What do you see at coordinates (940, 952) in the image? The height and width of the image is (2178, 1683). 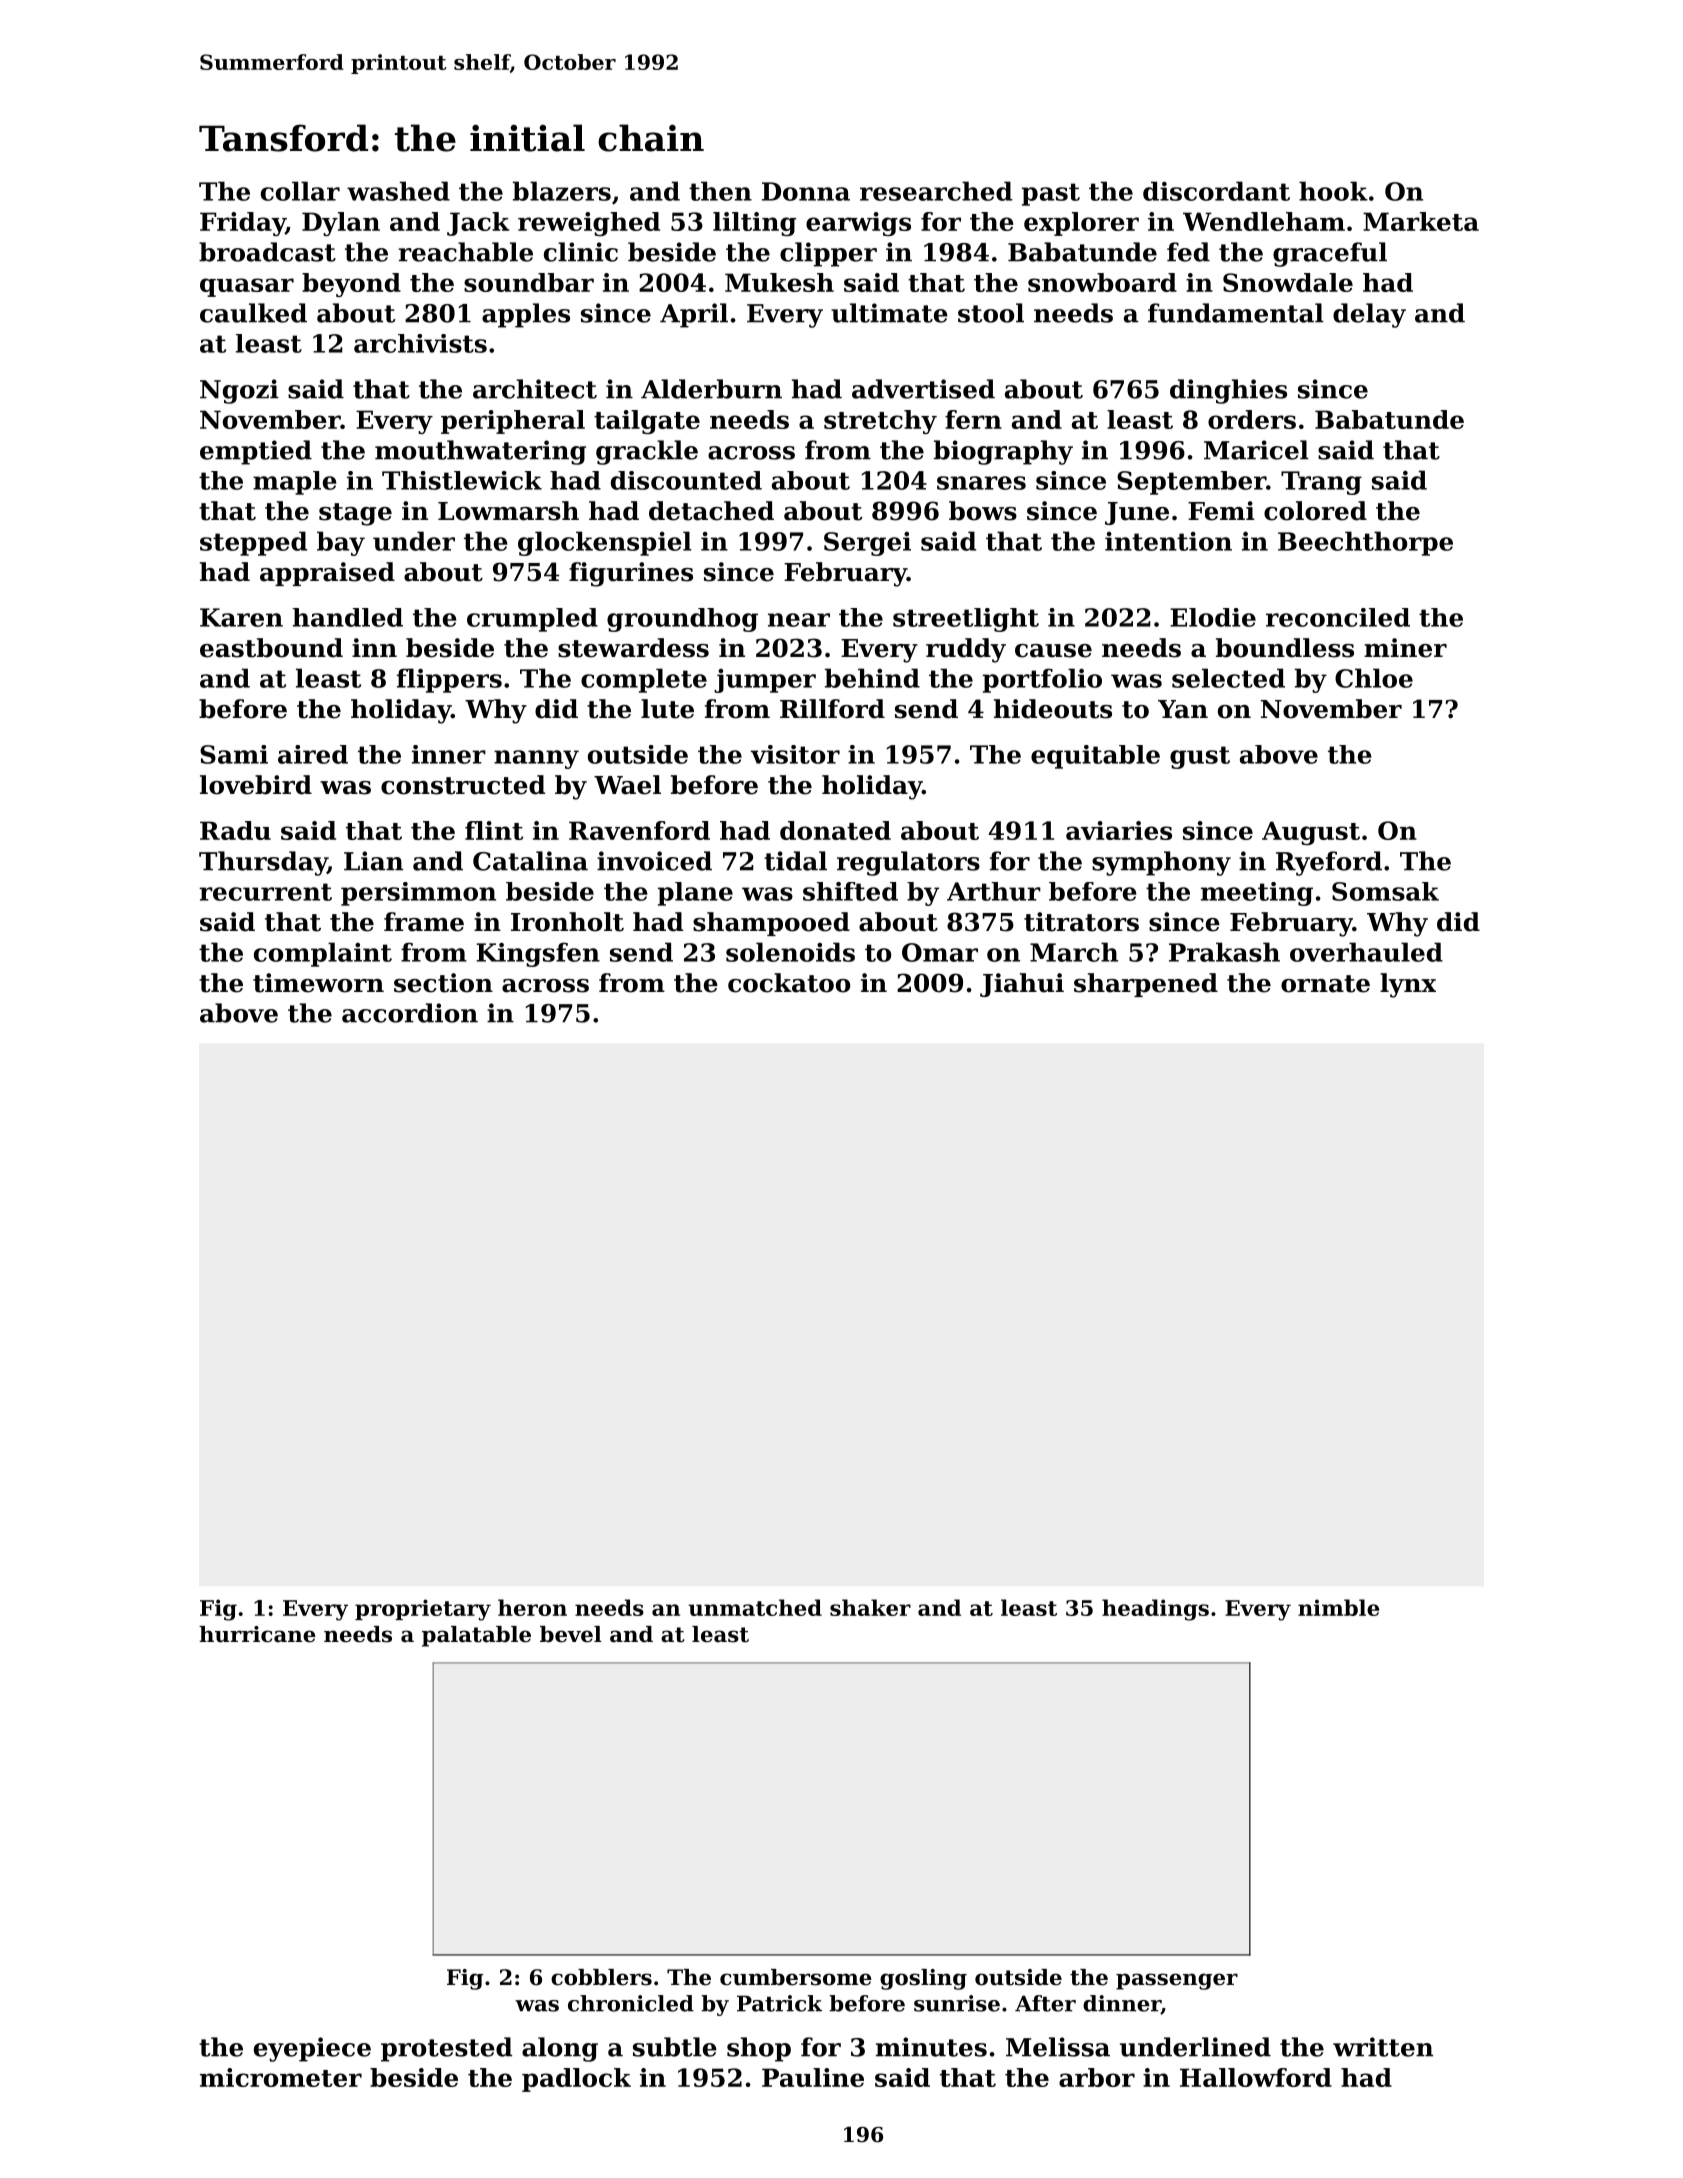 I see `Omar` at bounding box center [940, 952].
